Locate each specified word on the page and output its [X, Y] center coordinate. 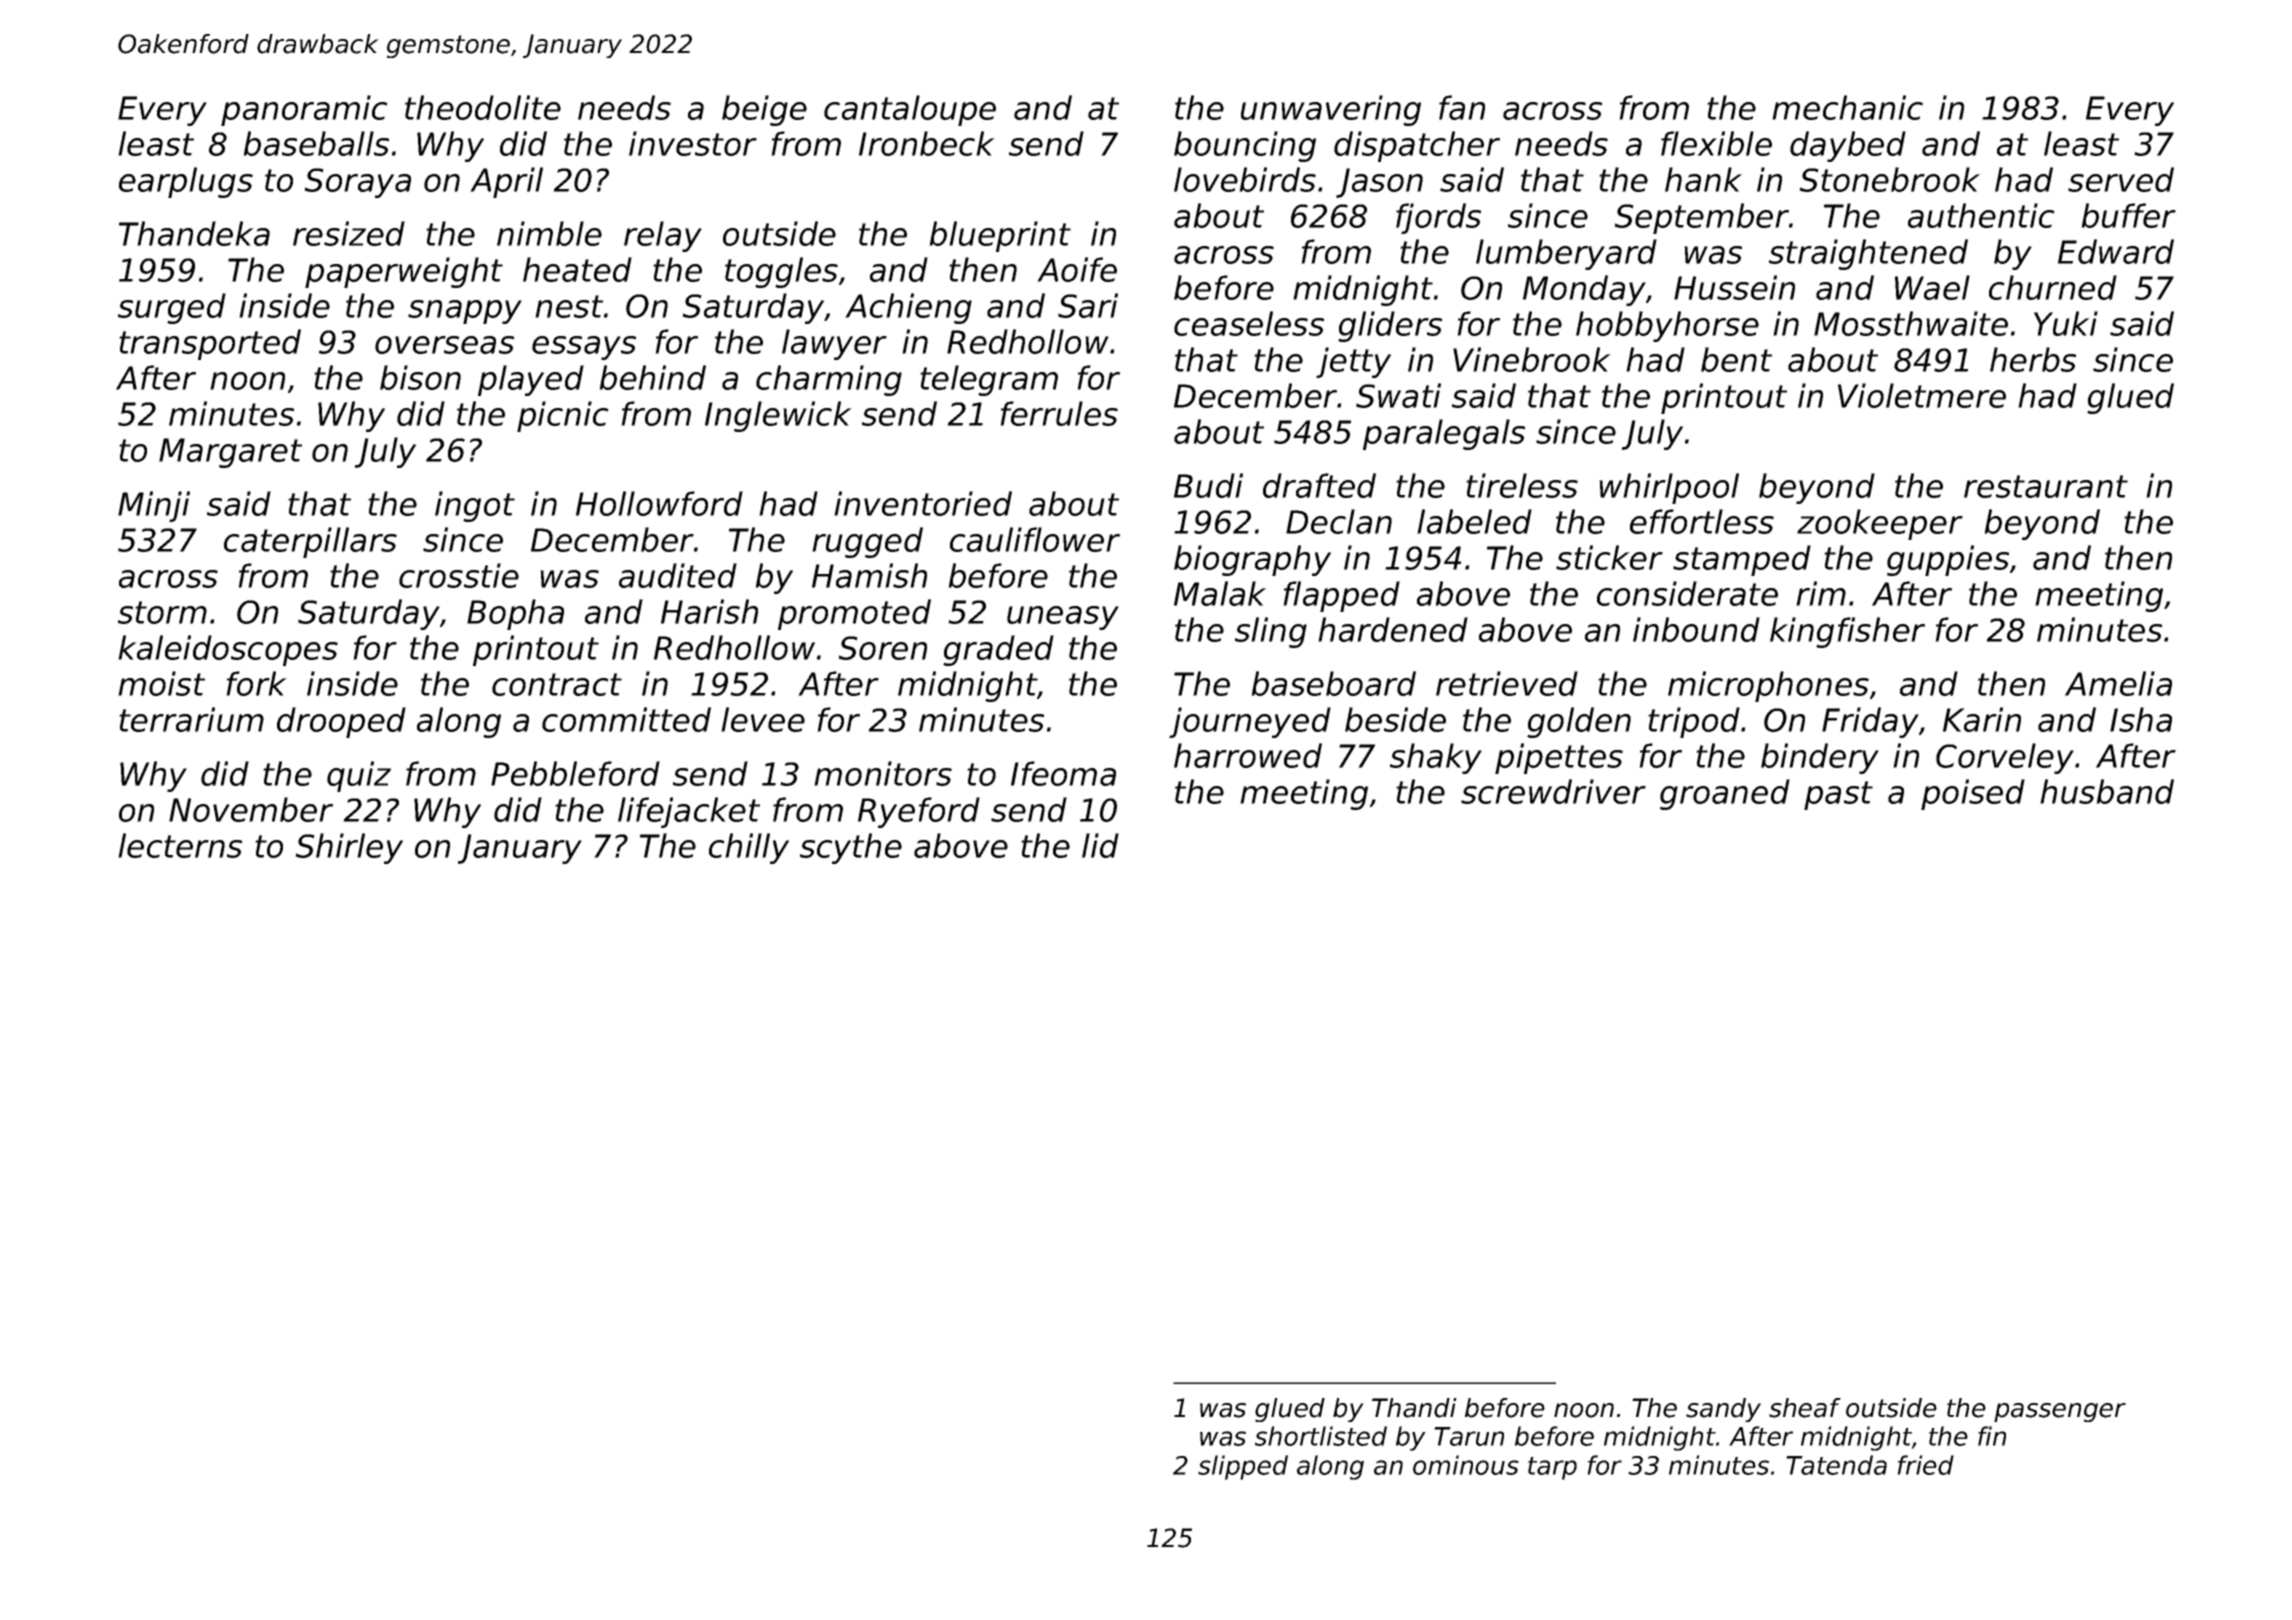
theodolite [483, 107]
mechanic [1847, 107]
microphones [1768, 686]
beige [764, 110]
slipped [1243, 1467]
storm [162, 612]
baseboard [1333, 683]
